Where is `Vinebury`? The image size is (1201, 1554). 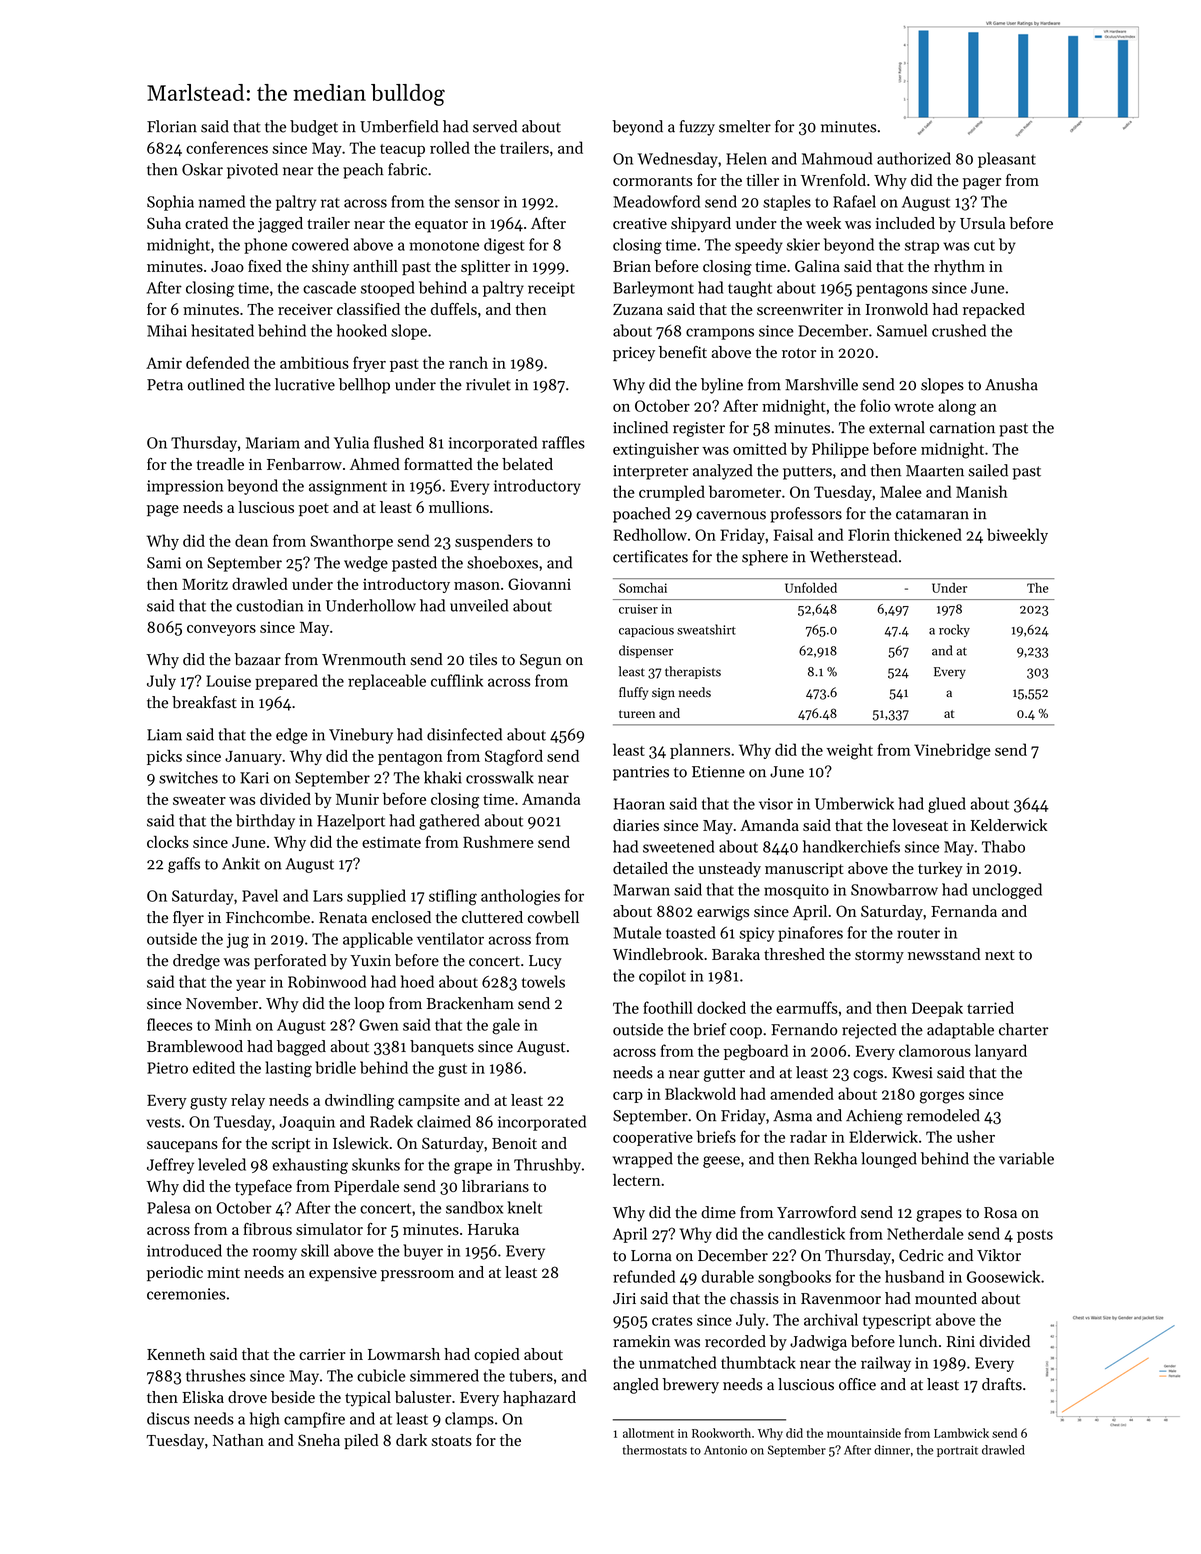 Vinebury is located at coordinates (361, 736).
